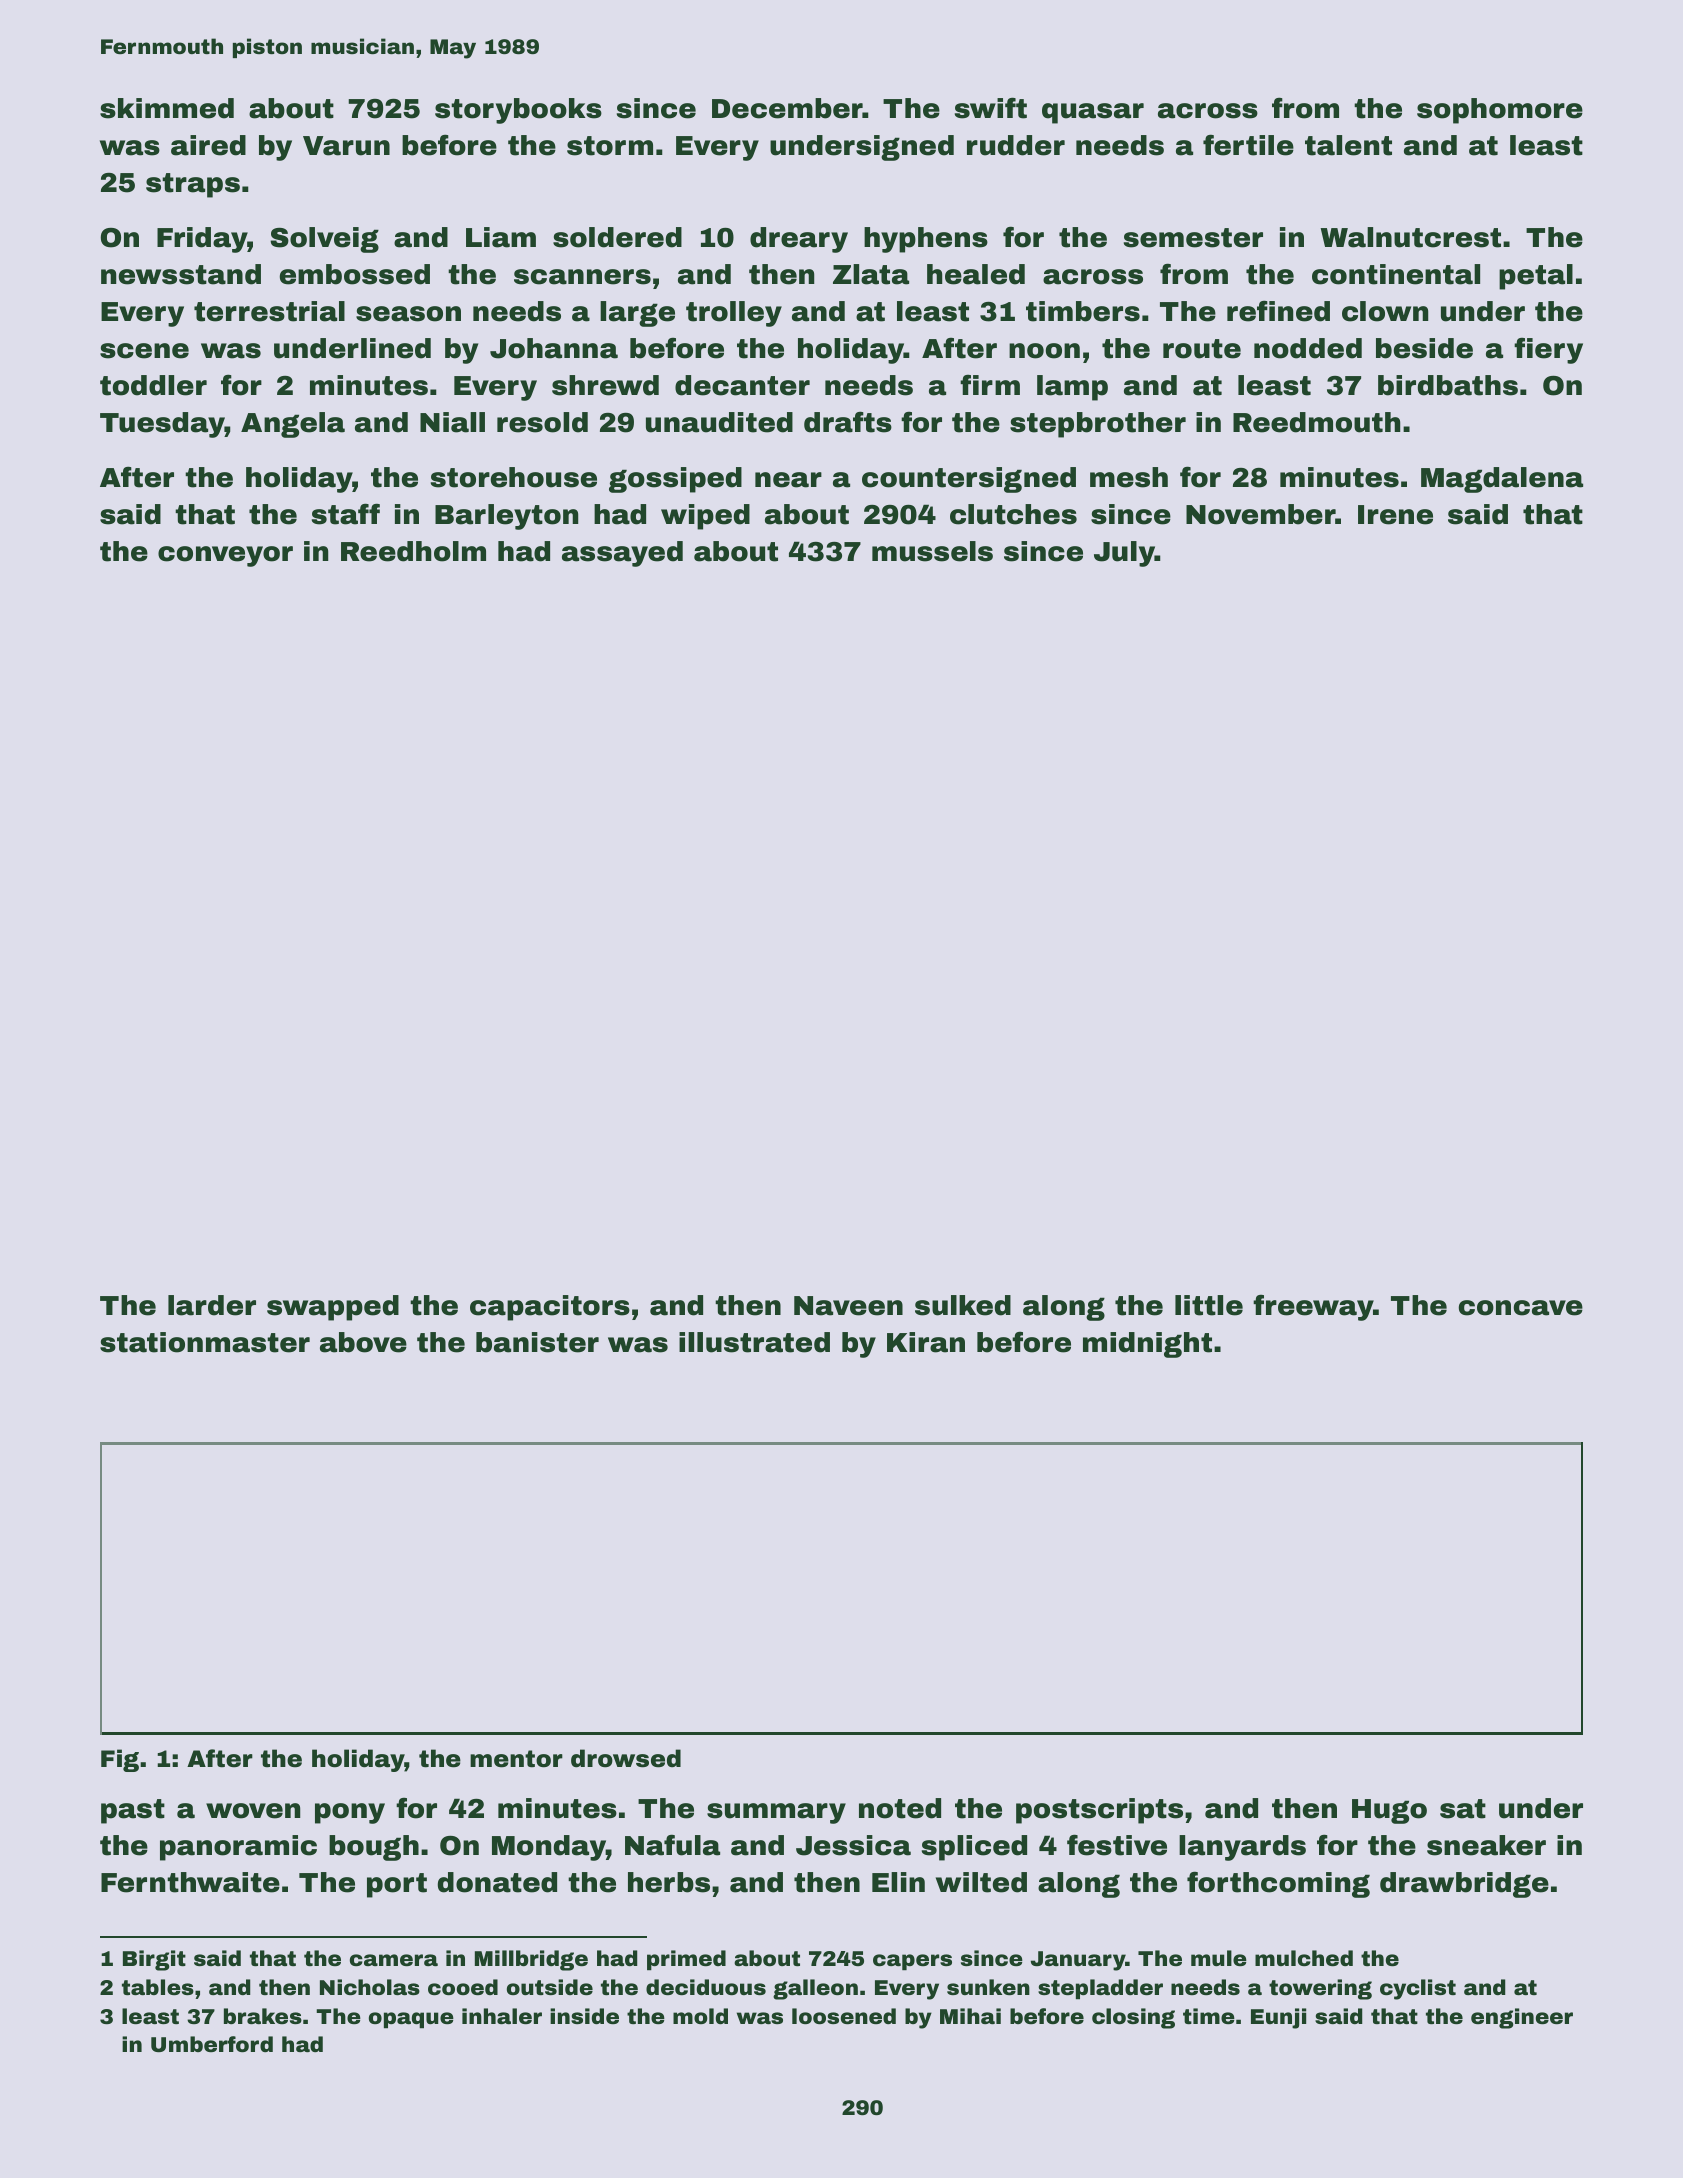 This screenshot has width=1683, height=2178. Describe the element at coordinates (1502, 480) in the screenshot. I see `Magdalena` at that location.
